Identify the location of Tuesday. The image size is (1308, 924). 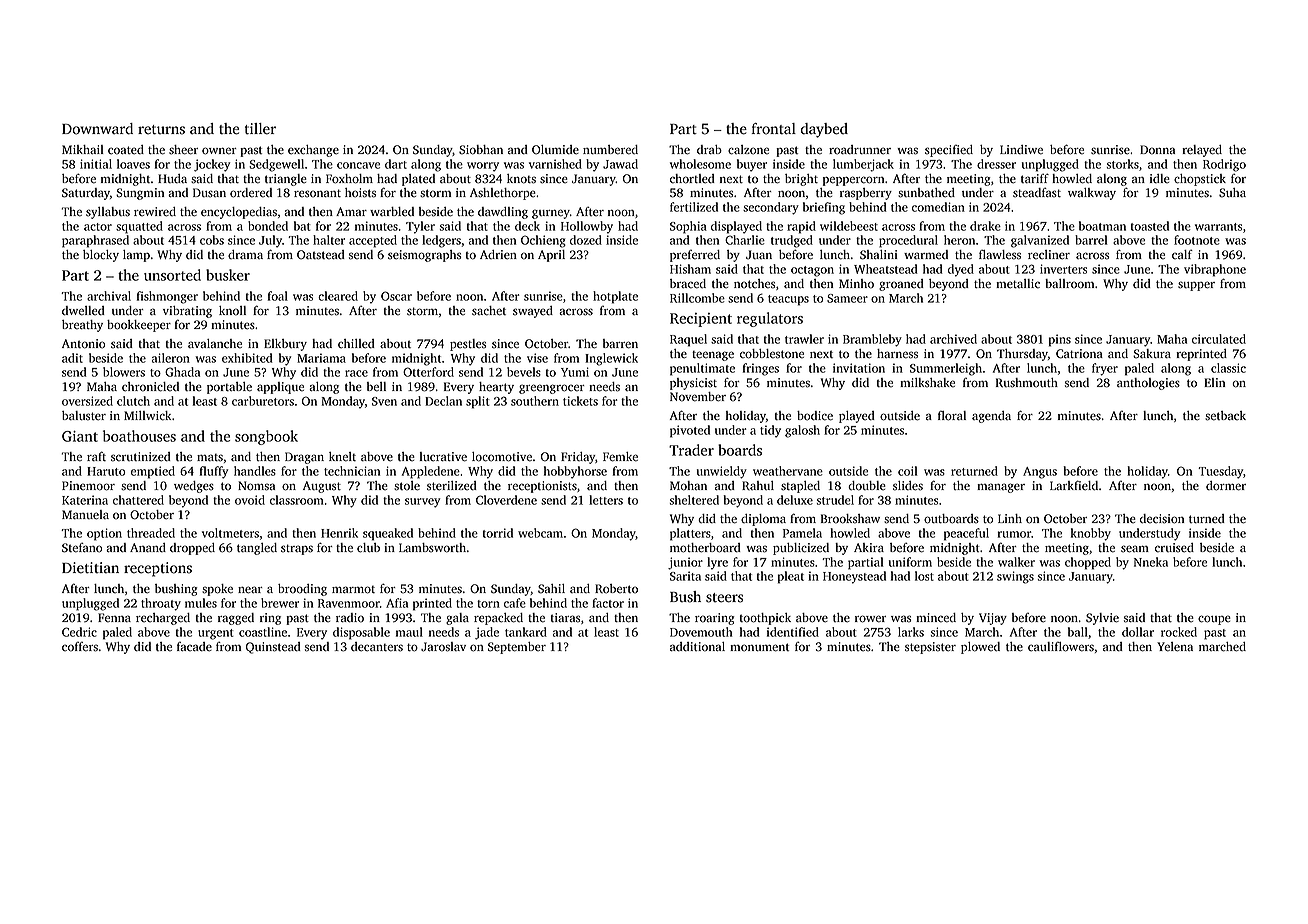
(1220, 472).
